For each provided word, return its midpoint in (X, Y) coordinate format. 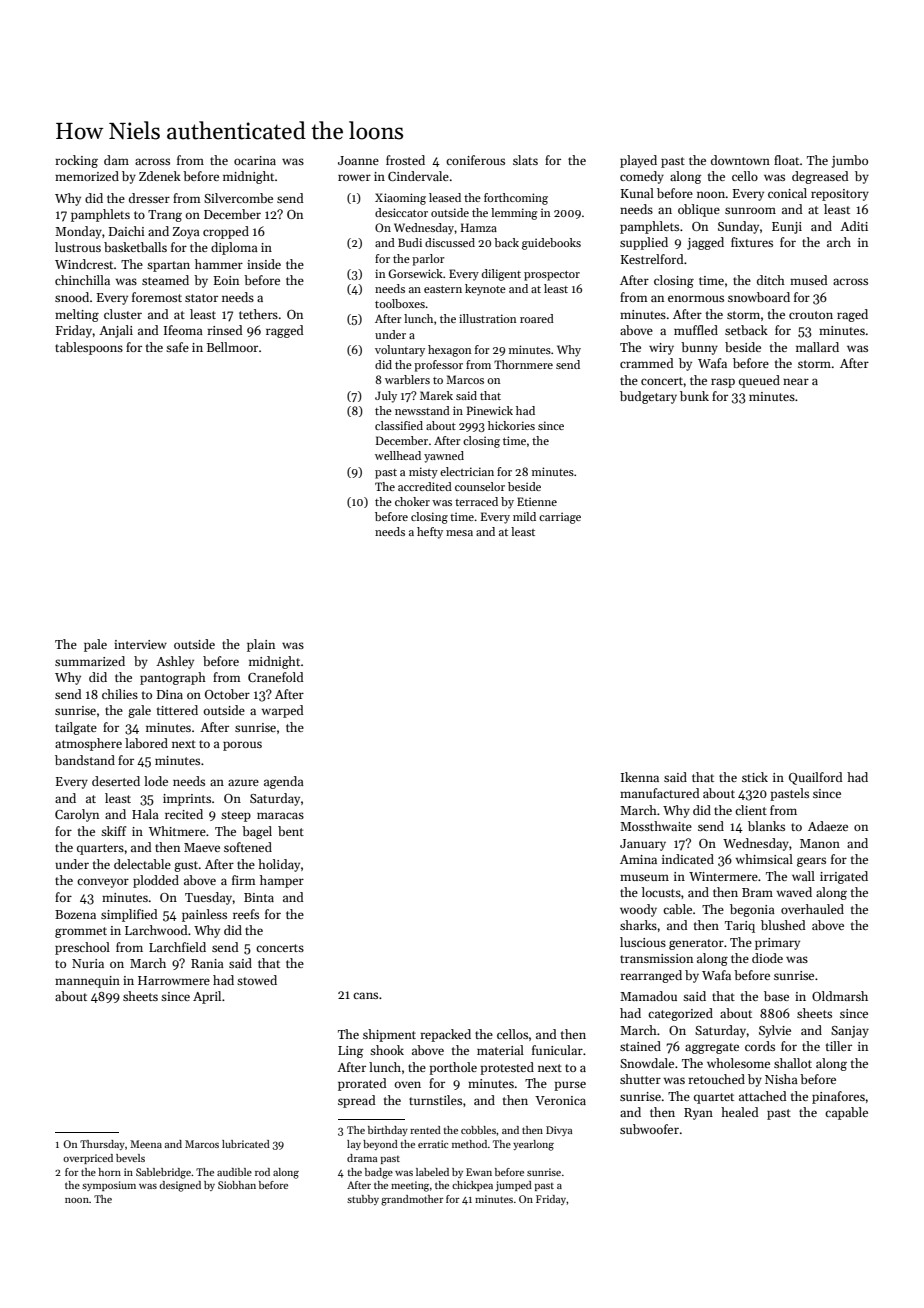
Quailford (816, 778)
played (638, 161)
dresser (149, 198)
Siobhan (237, 1185)
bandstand (85, 760)
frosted (405, 160)
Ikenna (640, 777)
